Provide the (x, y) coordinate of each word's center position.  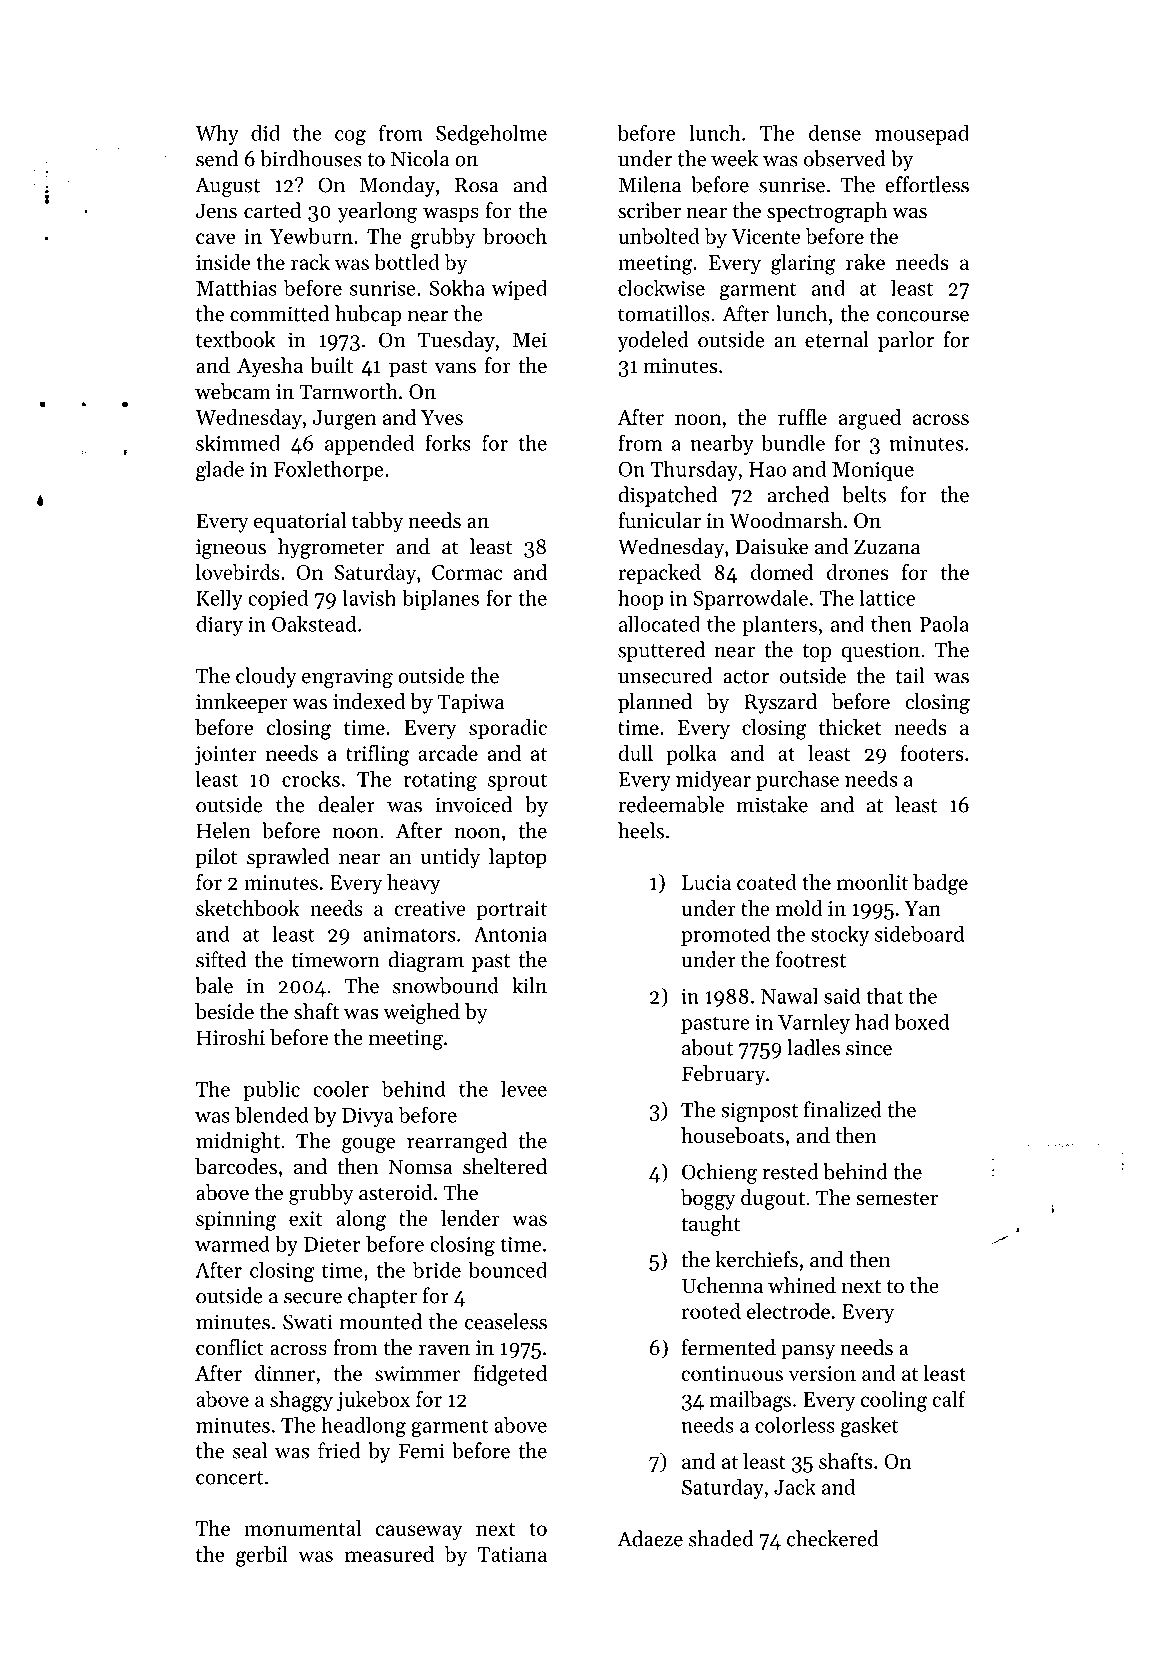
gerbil (262, 1556)
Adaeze (650, 1538)
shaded (721, 1538)
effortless (927, 184)
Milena (649, 184)
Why (217, 134)
